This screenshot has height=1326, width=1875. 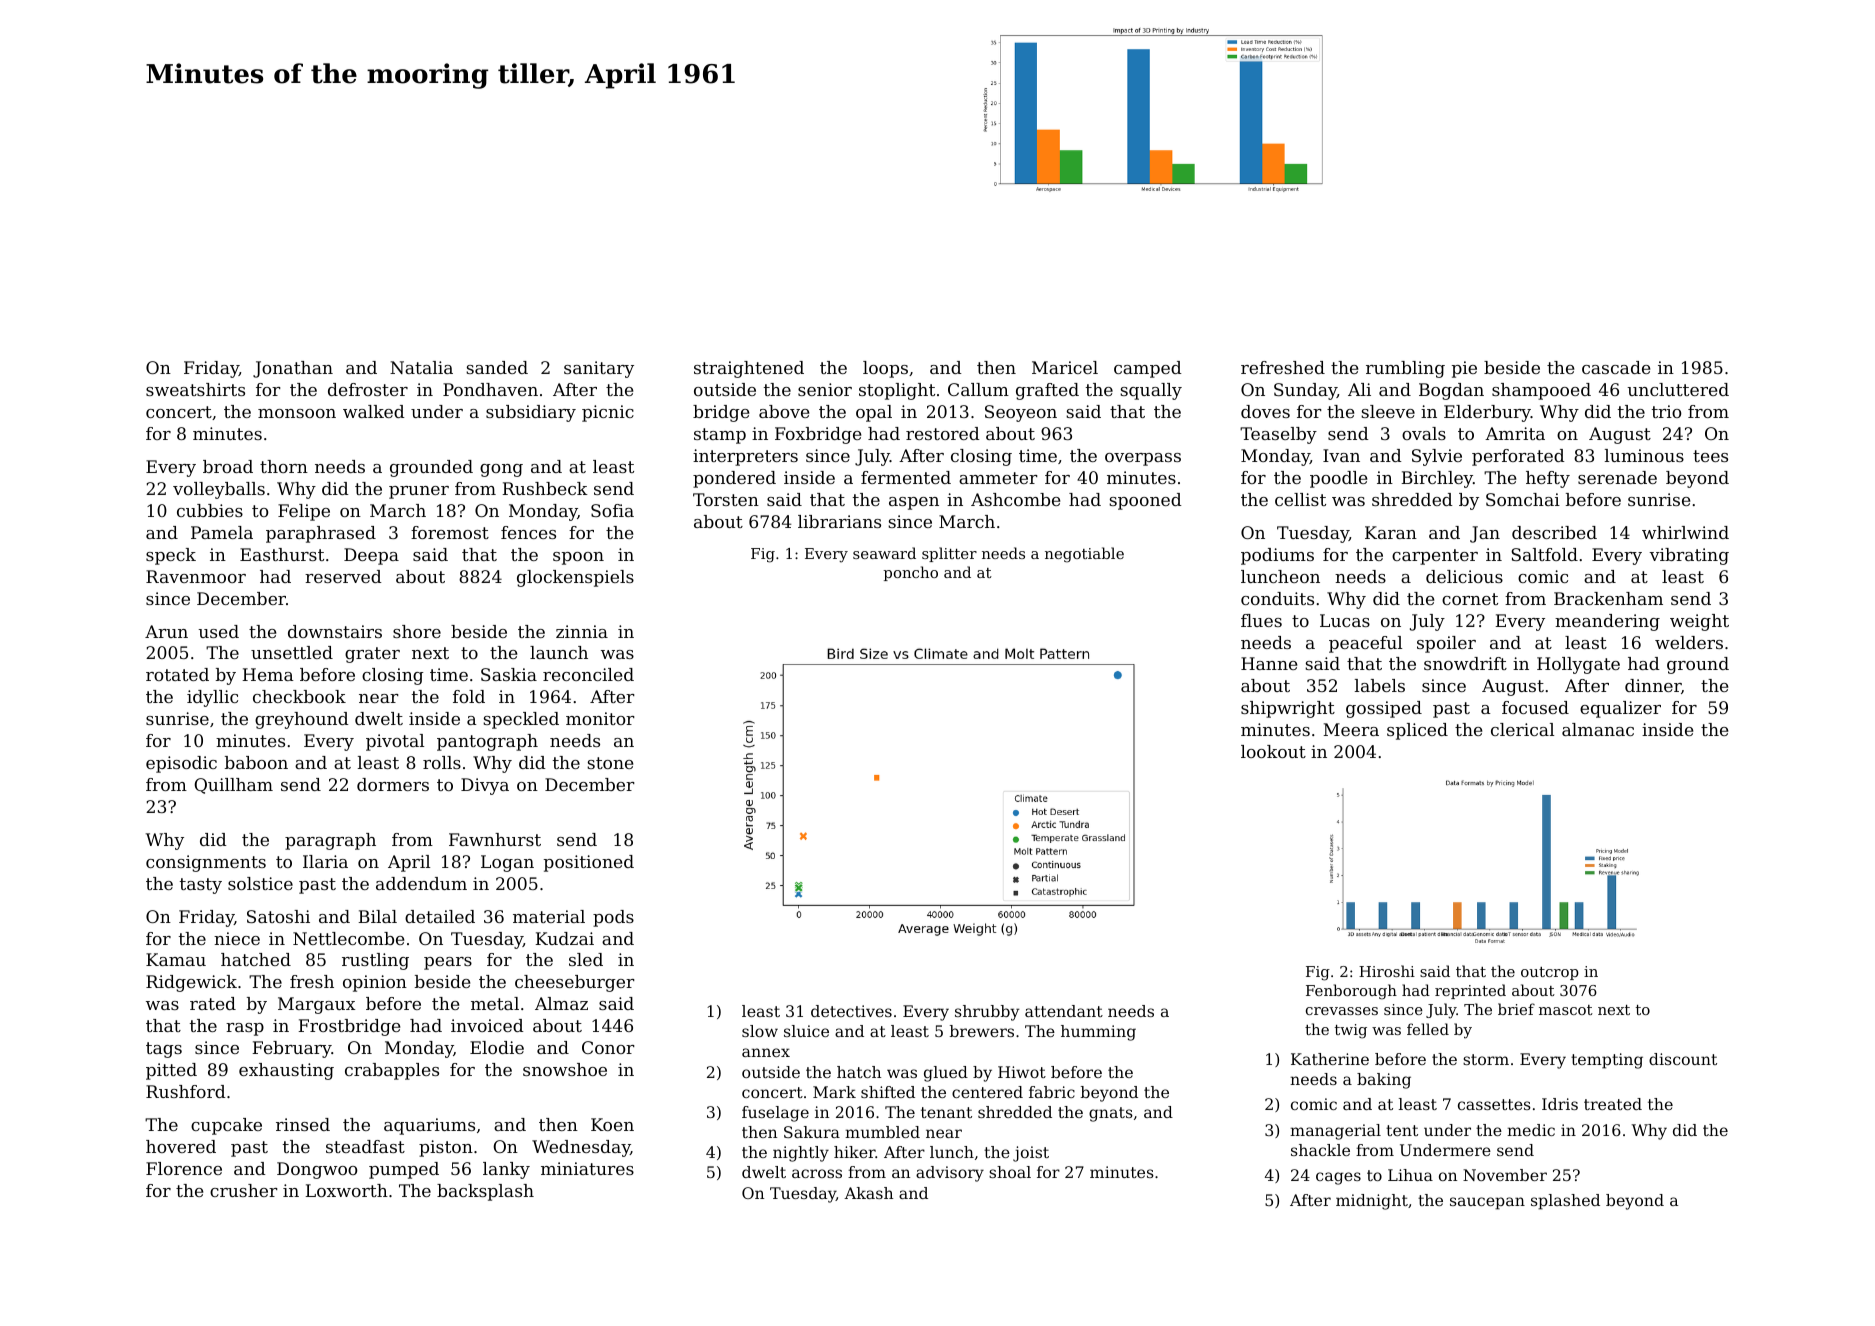 I want to click on sweatshirts, so click(x=195, y=389).
